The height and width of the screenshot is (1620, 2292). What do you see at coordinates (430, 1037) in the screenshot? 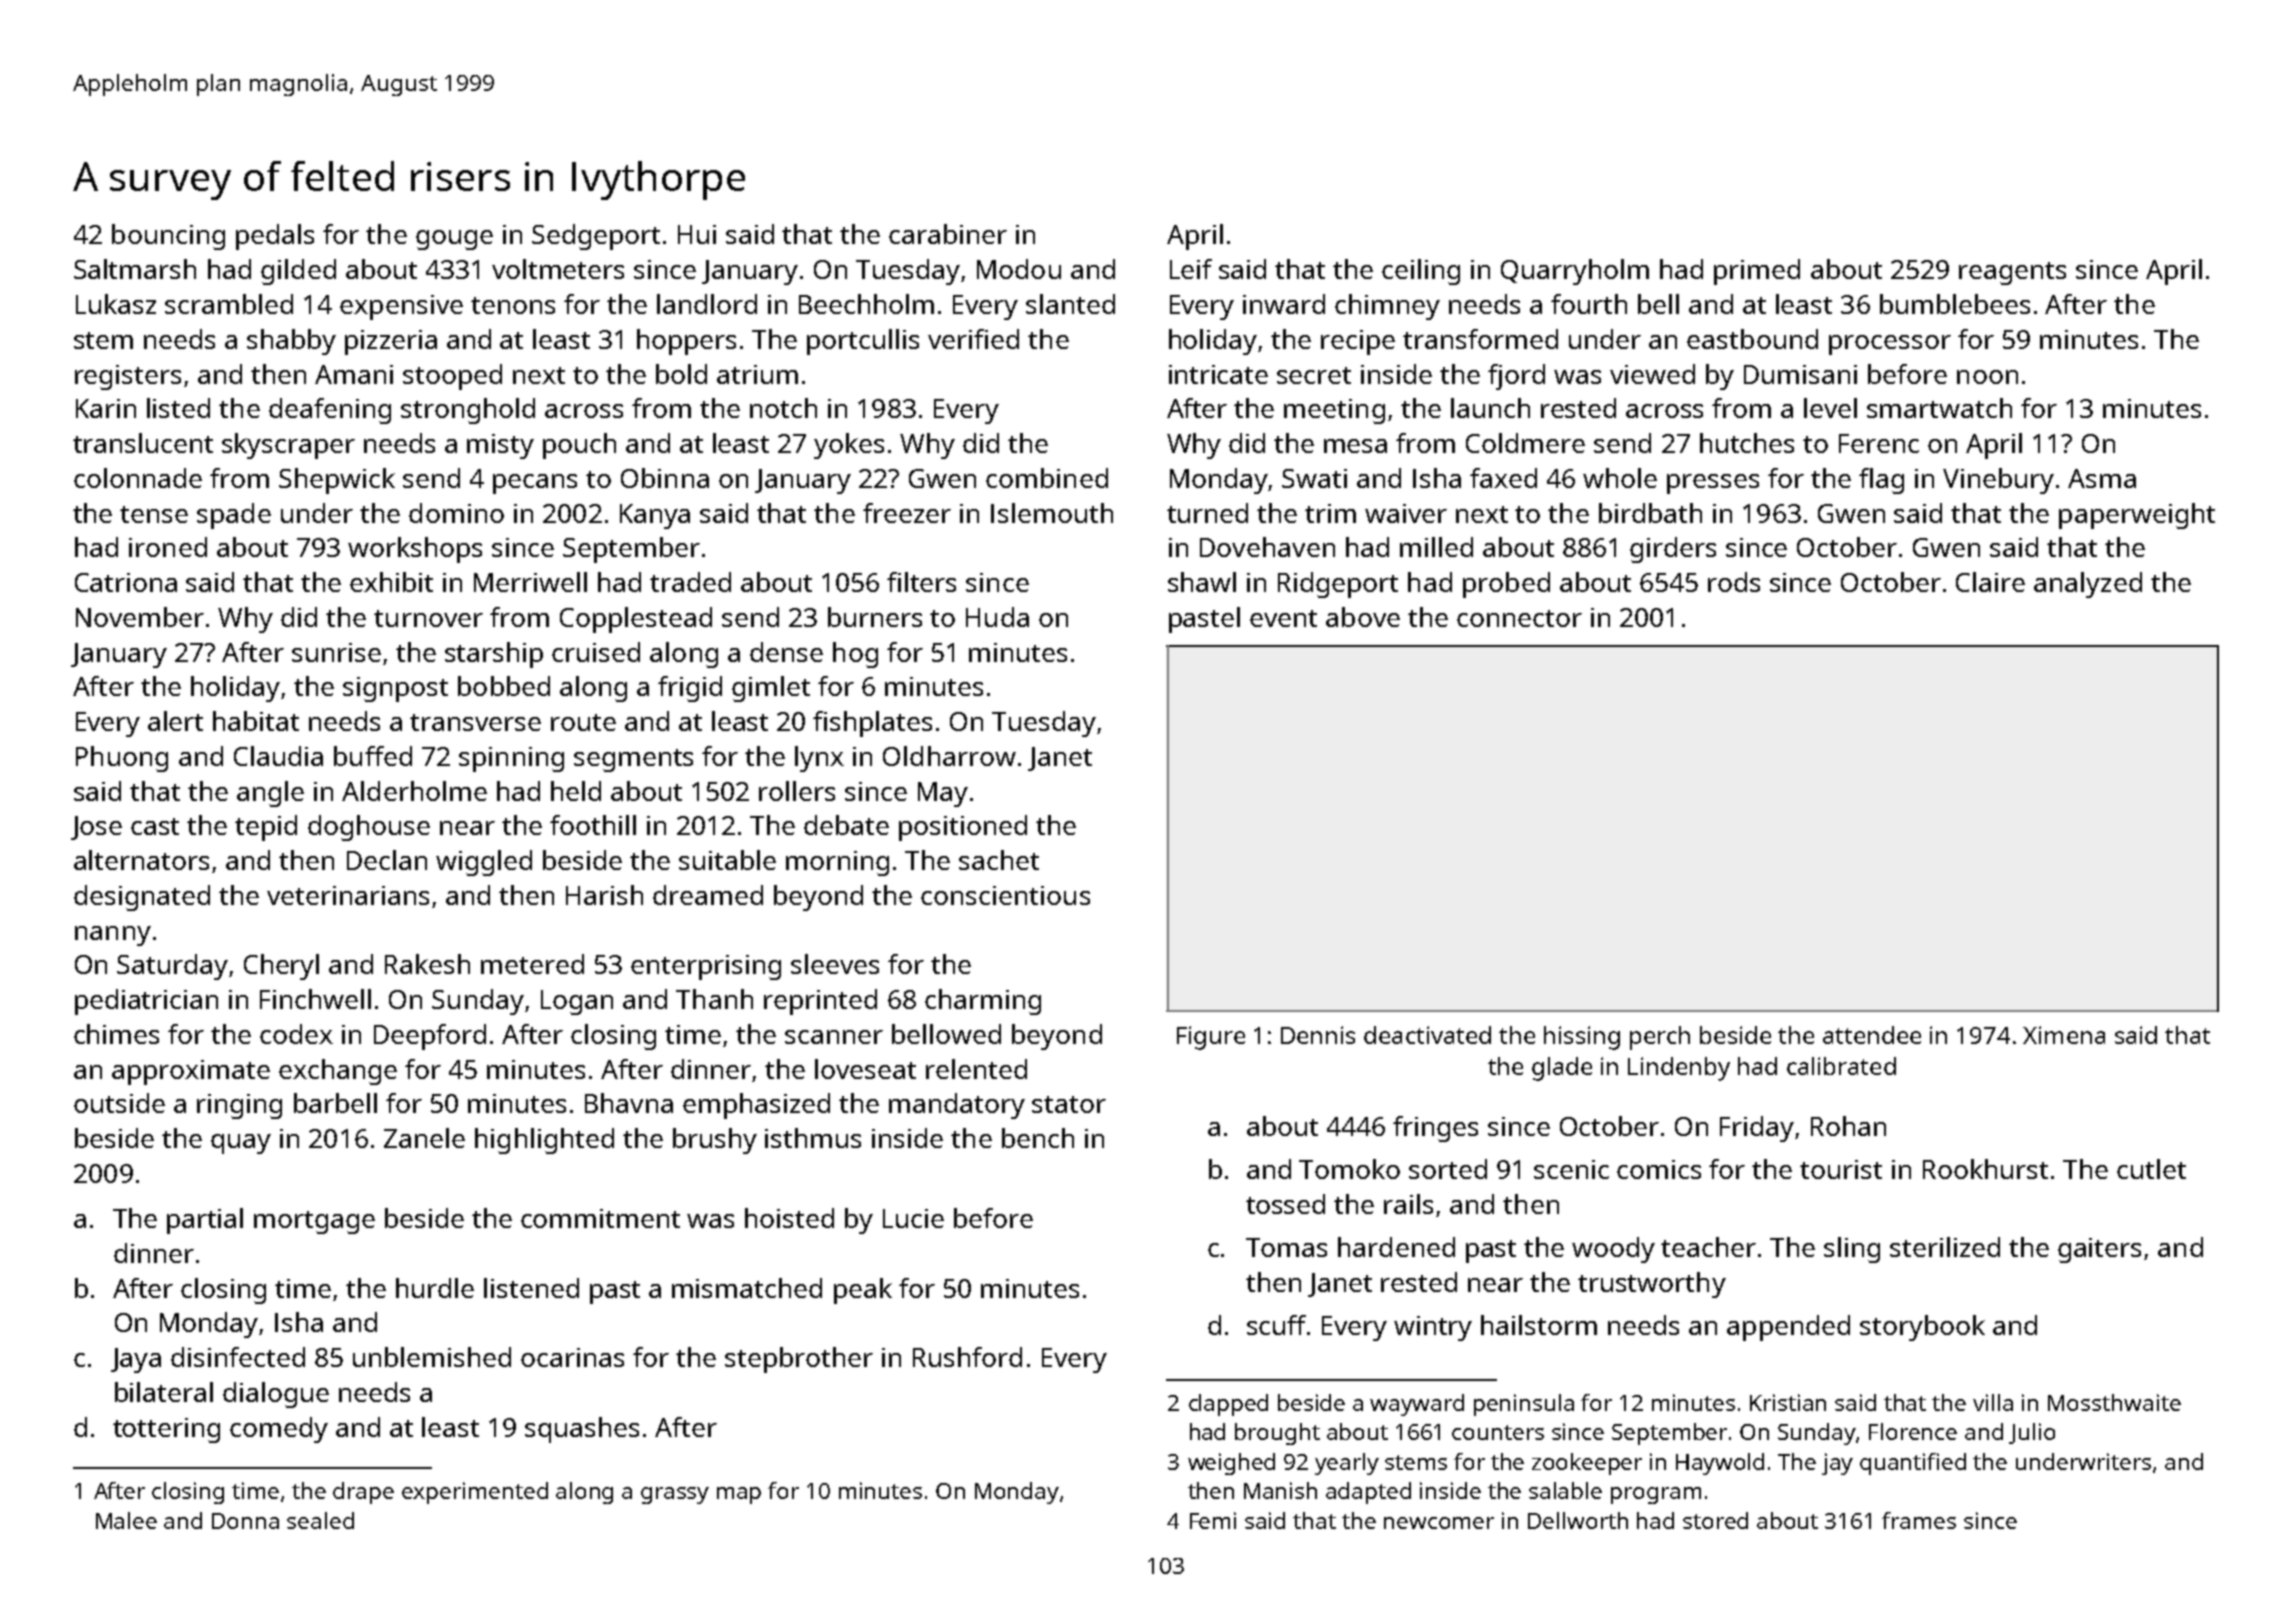
I see `Deepford` at bounding box center [430, 1037].
